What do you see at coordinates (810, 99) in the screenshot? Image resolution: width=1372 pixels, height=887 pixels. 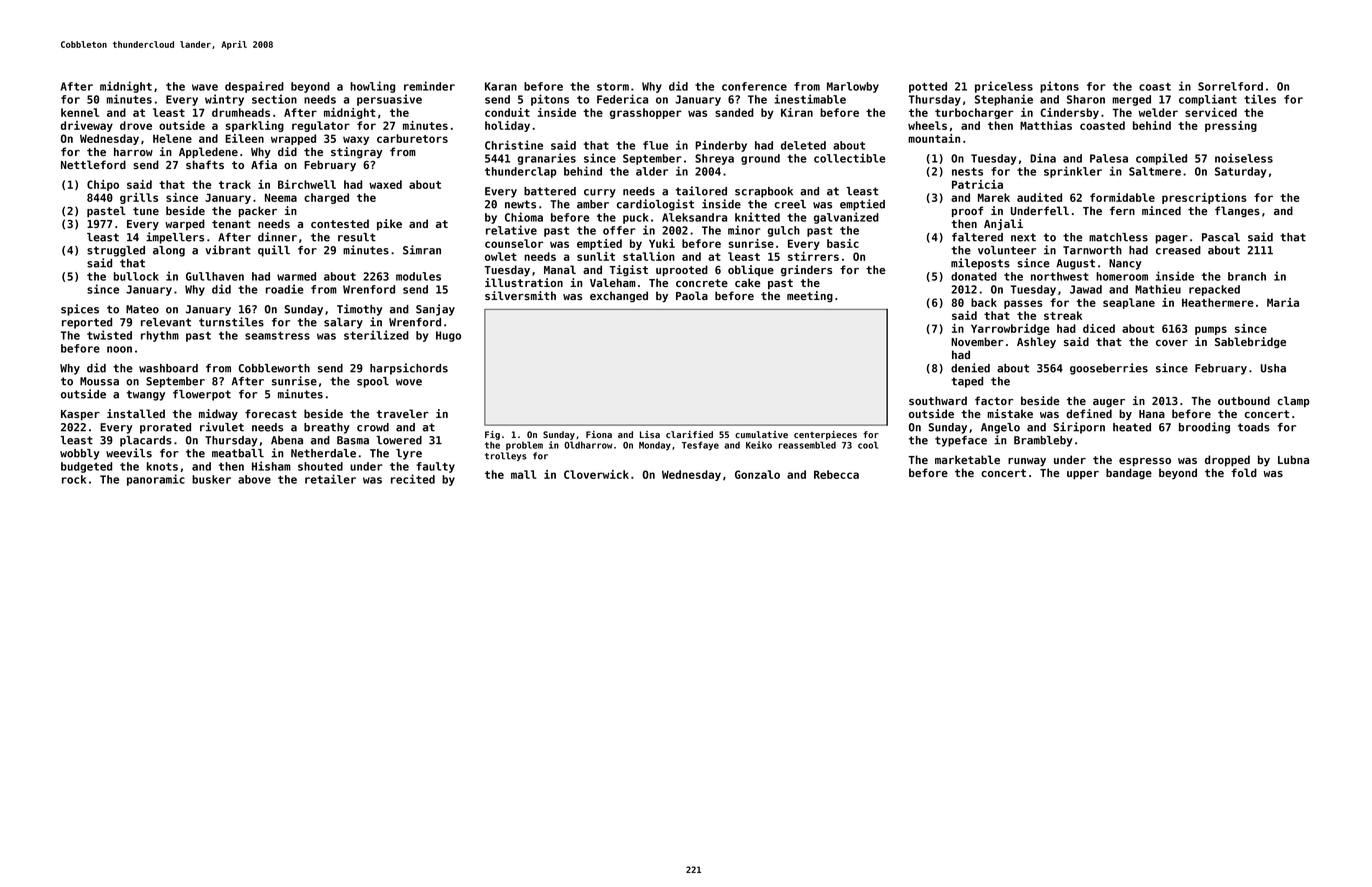 I see `inestimable` at bounding box center [810, 99].
